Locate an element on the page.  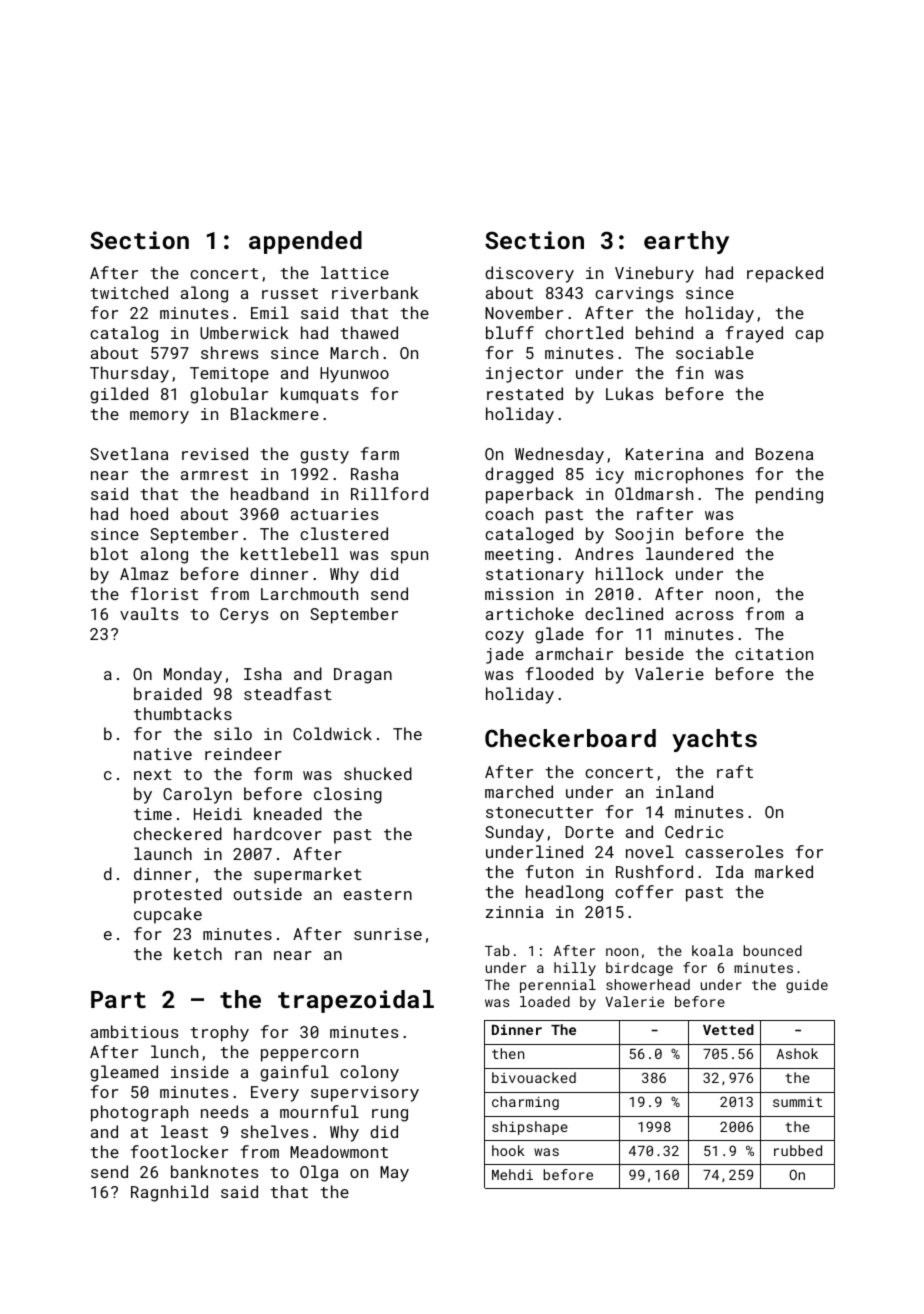
Rillford is located at coordinates (389, 493).
